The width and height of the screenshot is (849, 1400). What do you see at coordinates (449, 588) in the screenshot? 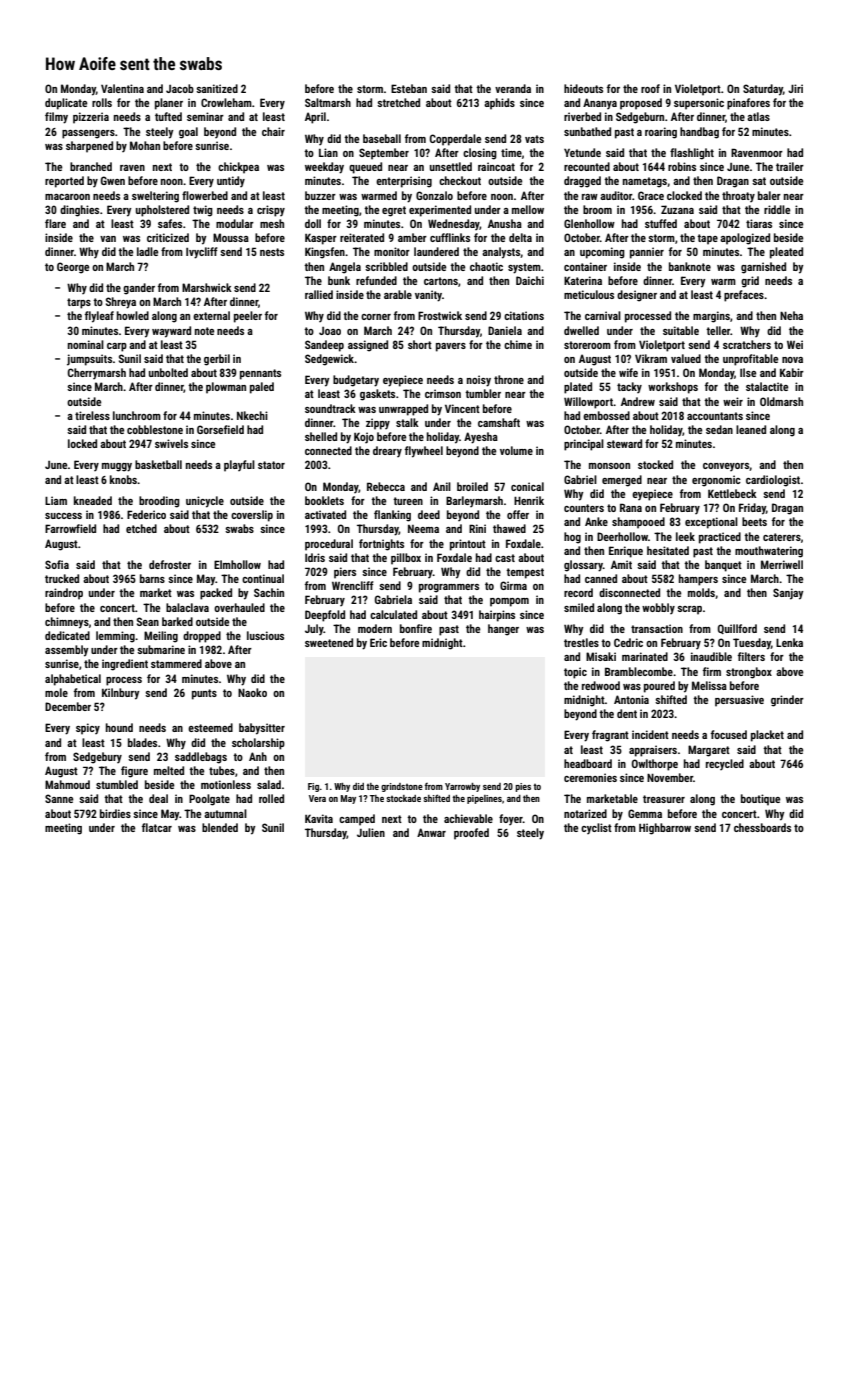
I see `programmers` at bounding box center [449, 588].
